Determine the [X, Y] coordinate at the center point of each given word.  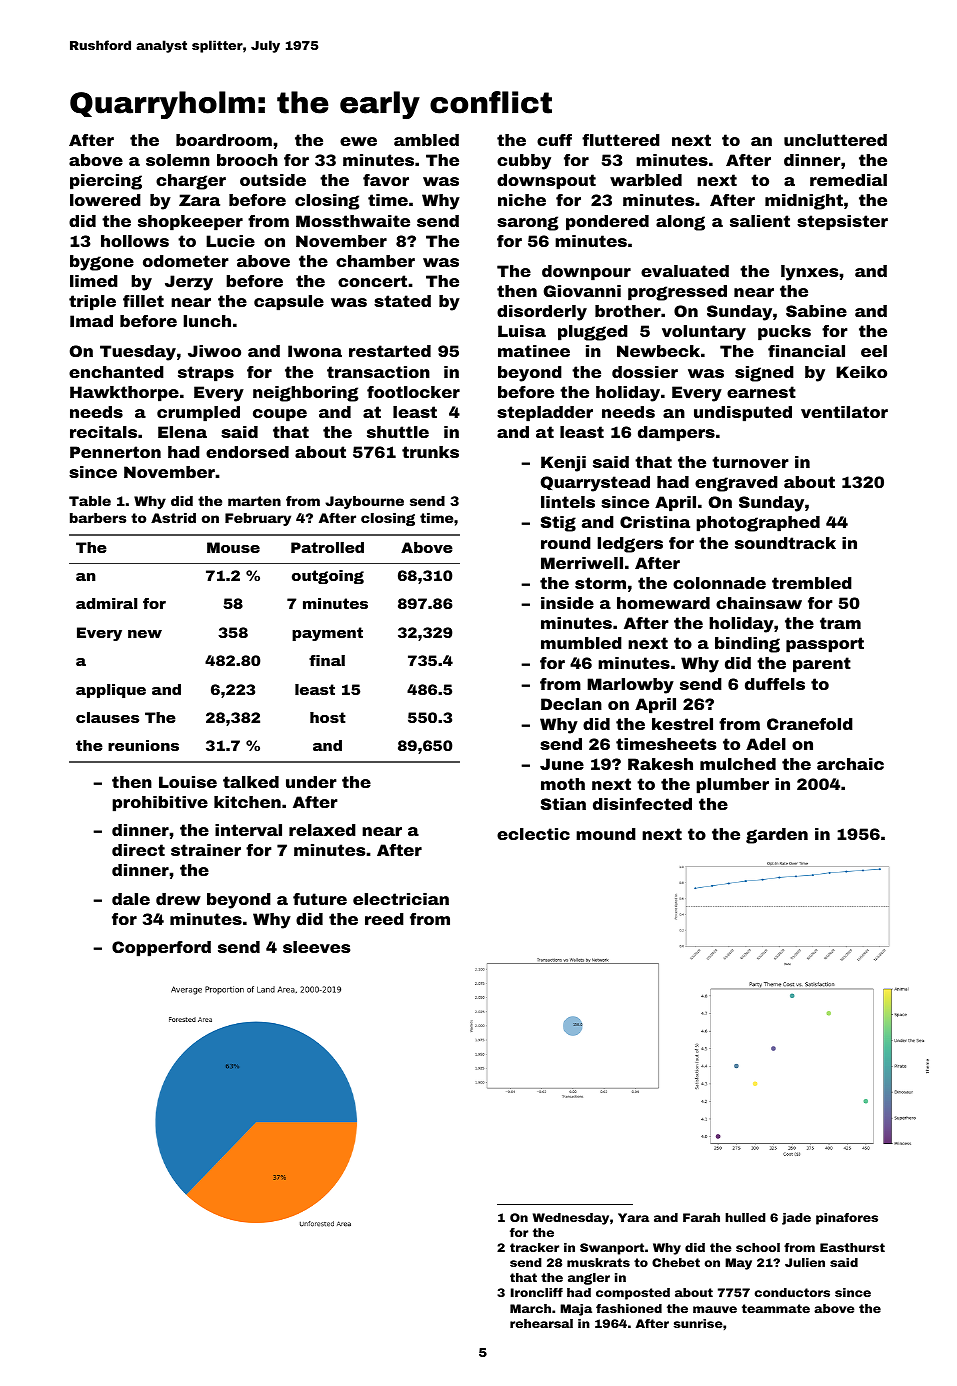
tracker [534, 1247]
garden [777, 836]
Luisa [522, 331]
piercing [106, 182]
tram [840, 623]
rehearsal [541, 1323]
